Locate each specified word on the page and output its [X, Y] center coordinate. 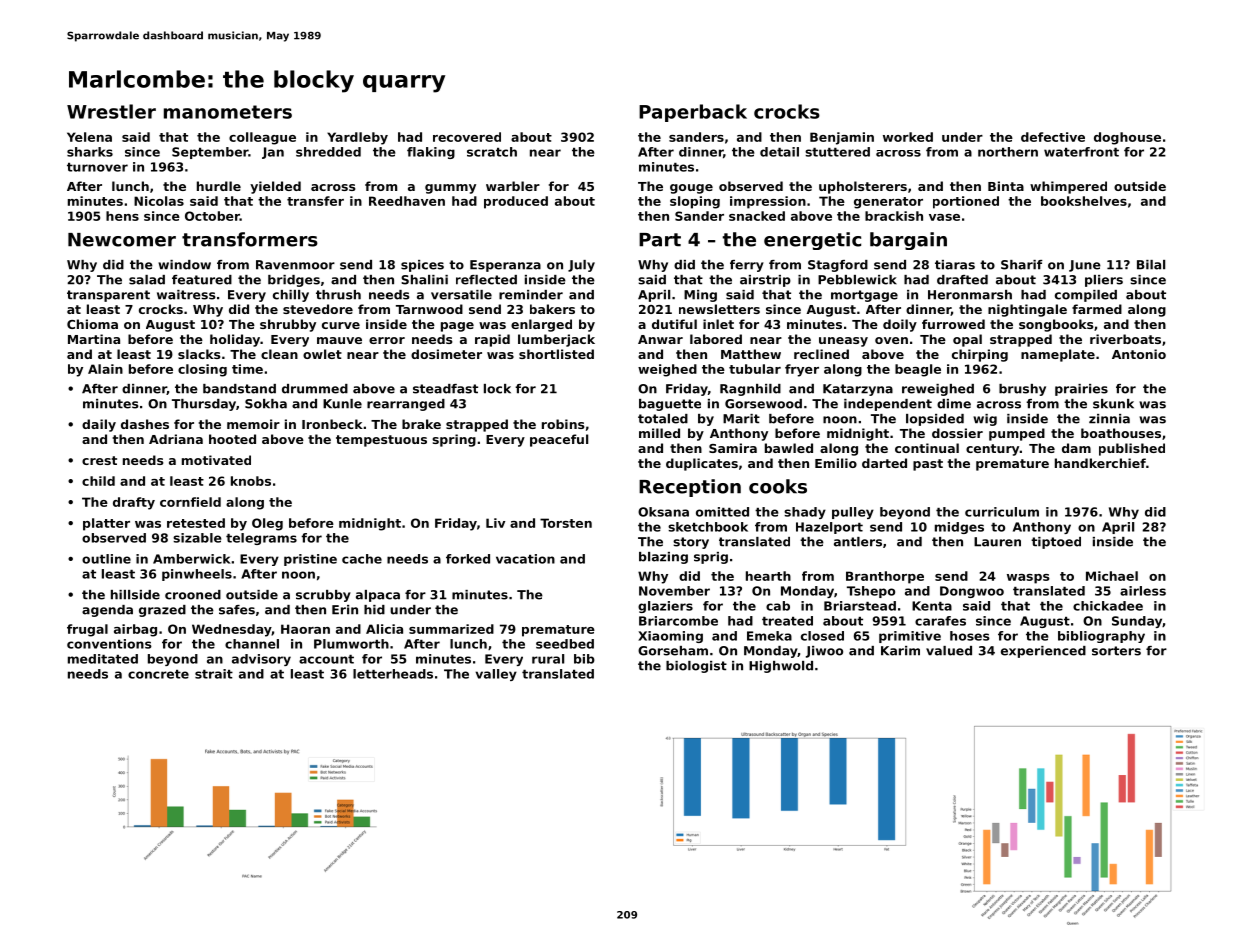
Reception [690, 488]
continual [927, 448]
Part [660, 240]
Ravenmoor [295, 265]
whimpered [1068, 187]
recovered [467, 137]
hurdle [219, 186]
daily [99, 425]
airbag [135, 630]
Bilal [1151, 265]
